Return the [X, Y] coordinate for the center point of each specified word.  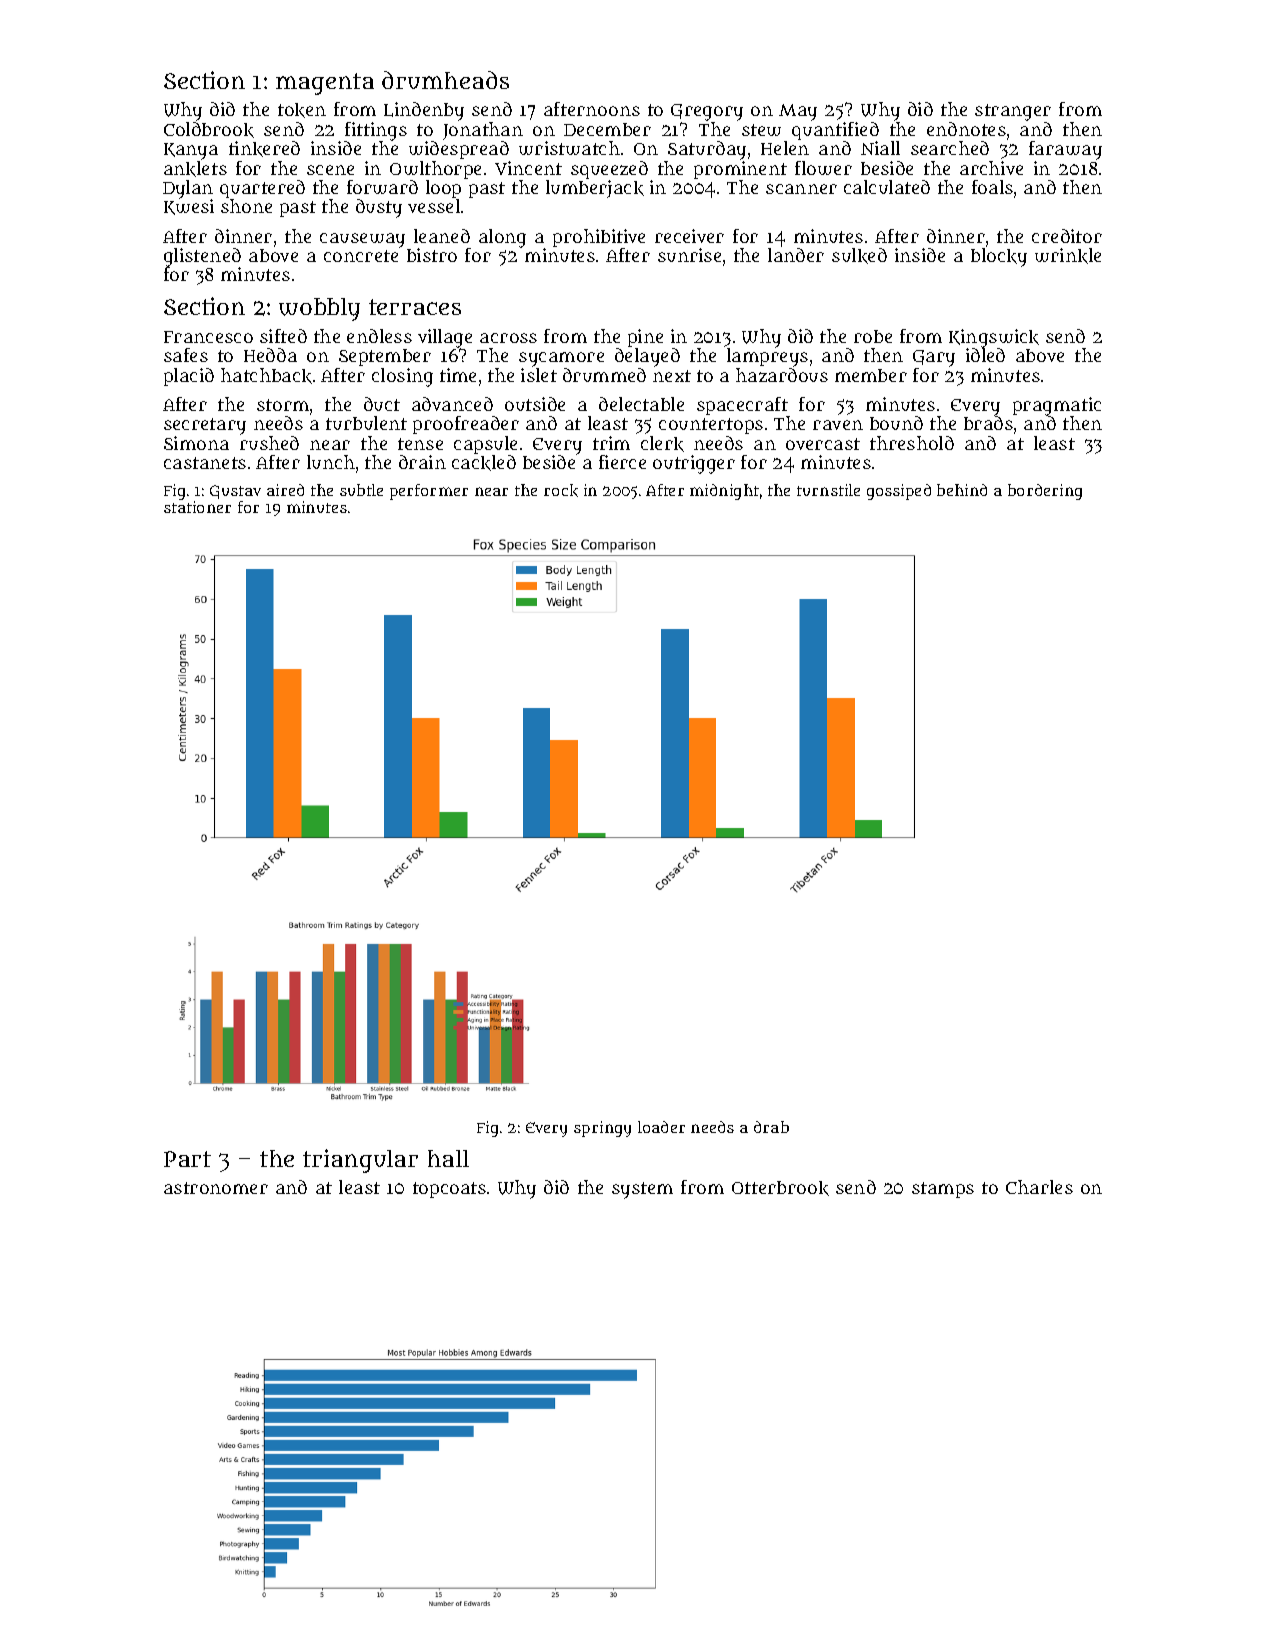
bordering [1045, 492]
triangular [360, 1161]
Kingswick [994, 338]
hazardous [782, 375]
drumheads [445, 80]
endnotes [966, 129]
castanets [205, 463]
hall [448, 1158]
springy [602, 1129]
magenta [325, 84]
